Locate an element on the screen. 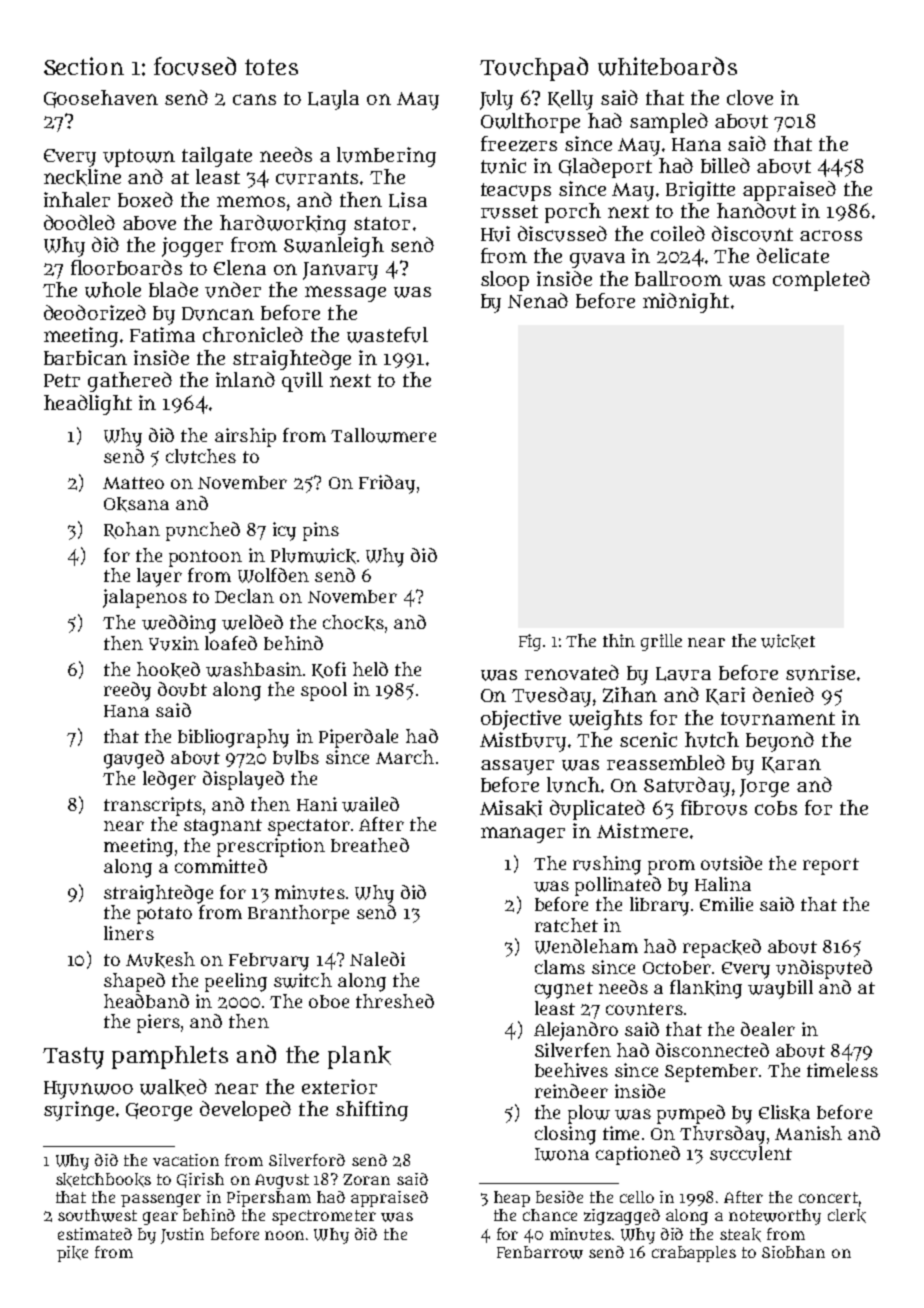 The width and height of the screenshot is (924, 1308). focused is located at coordinates (195, 66).
